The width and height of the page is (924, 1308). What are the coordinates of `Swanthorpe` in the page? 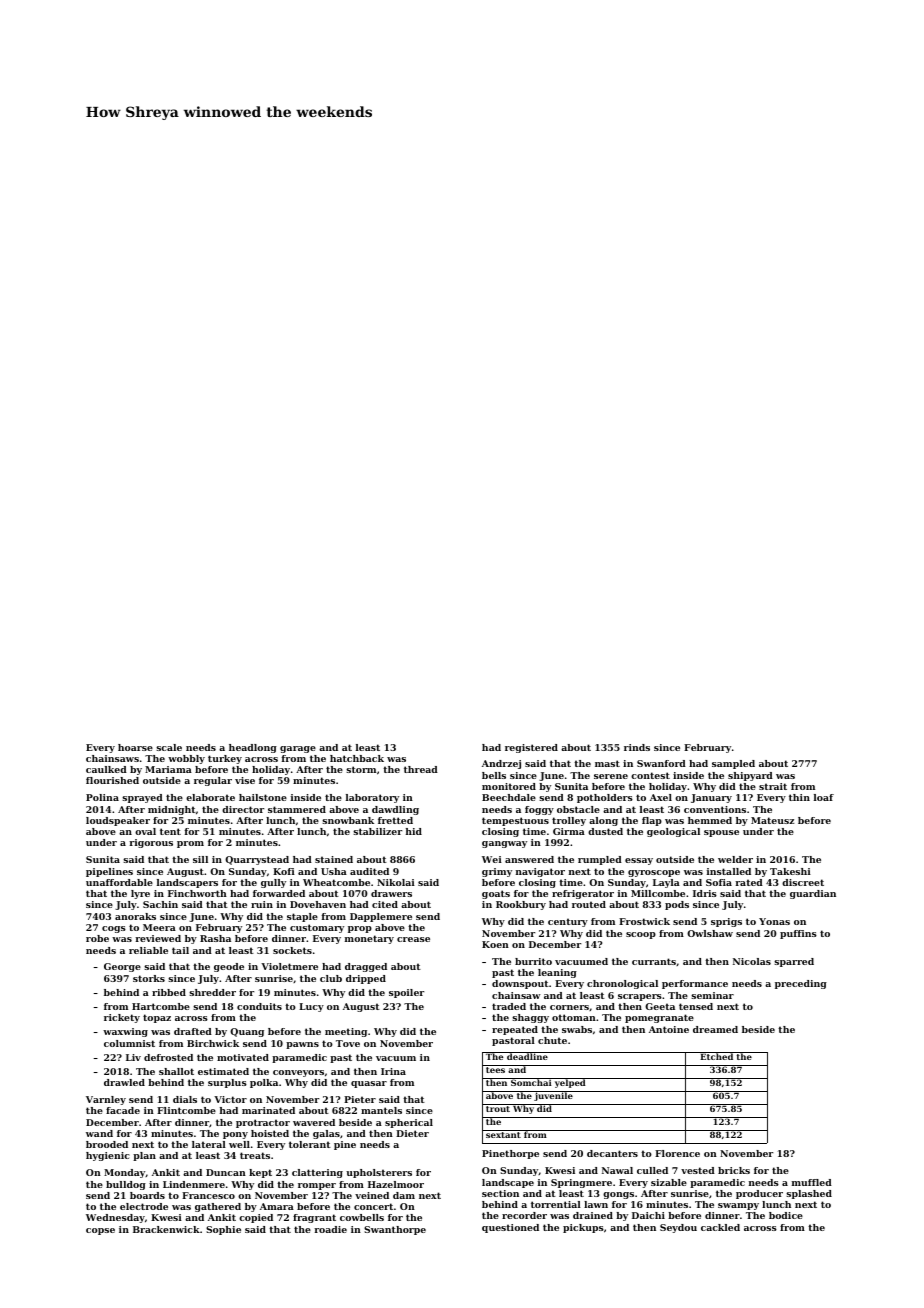 It's located at (395, 1230).
